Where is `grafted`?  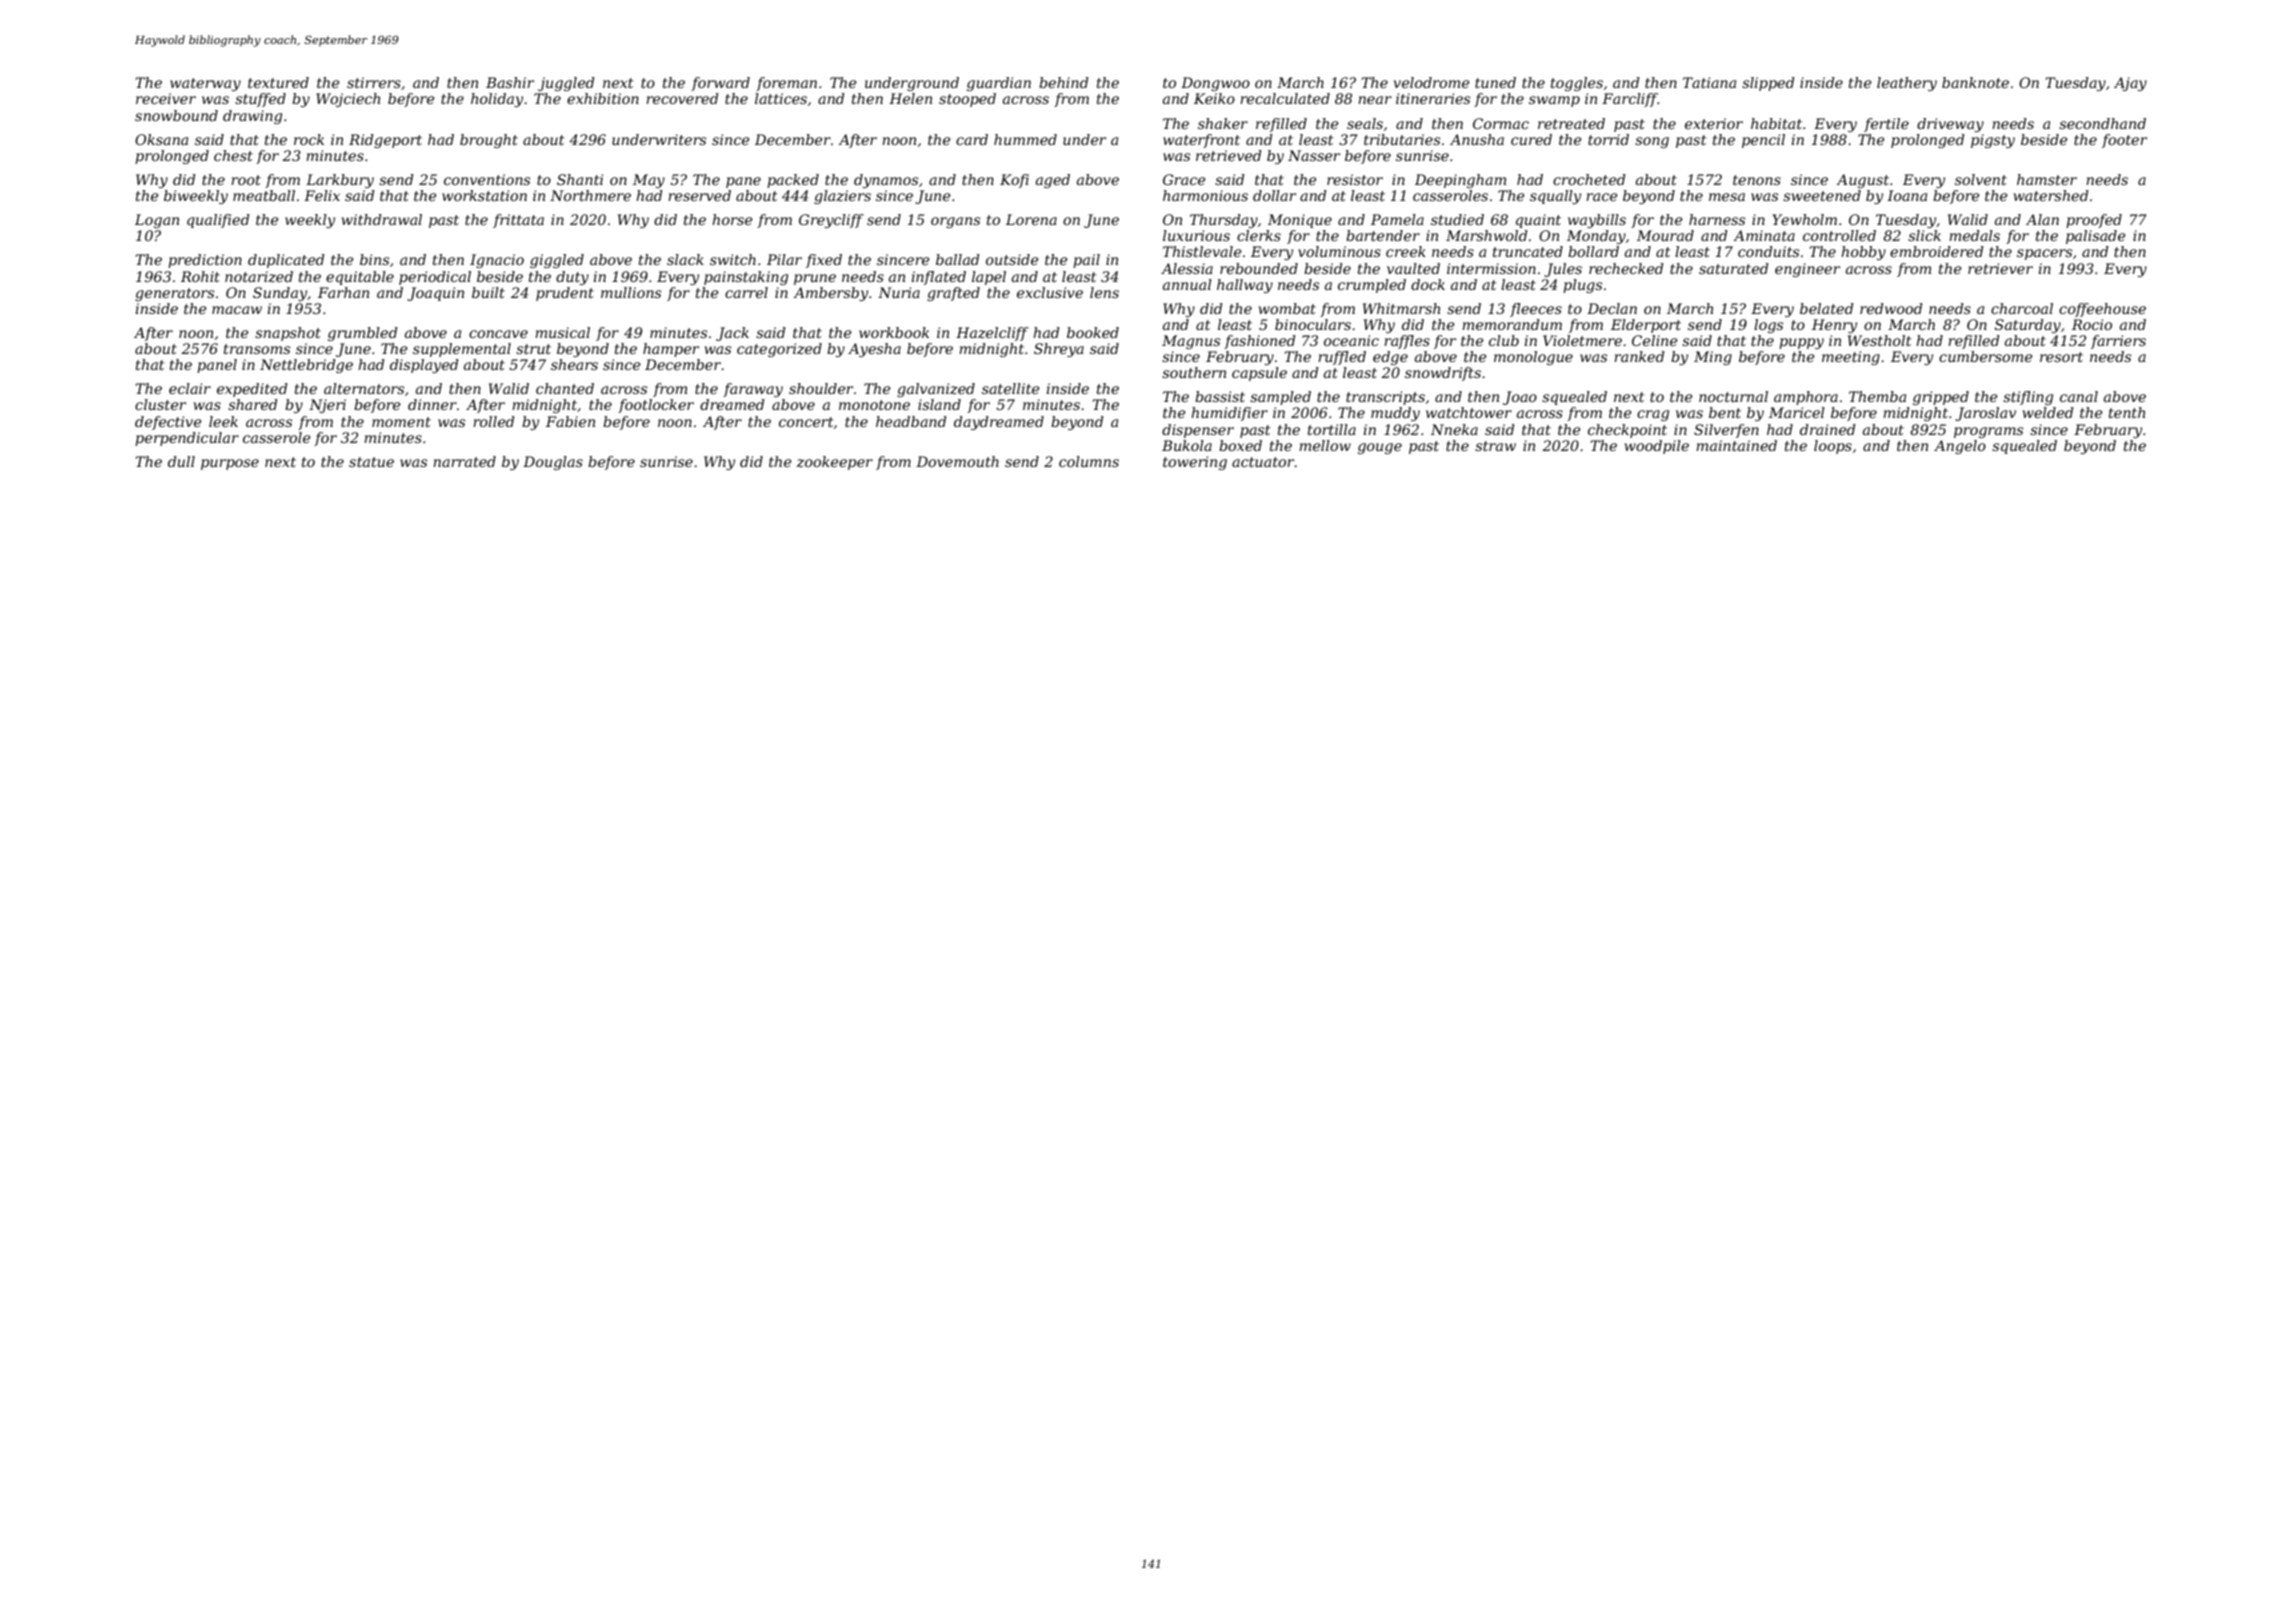 grafted is located at coordinates (953, 294).
